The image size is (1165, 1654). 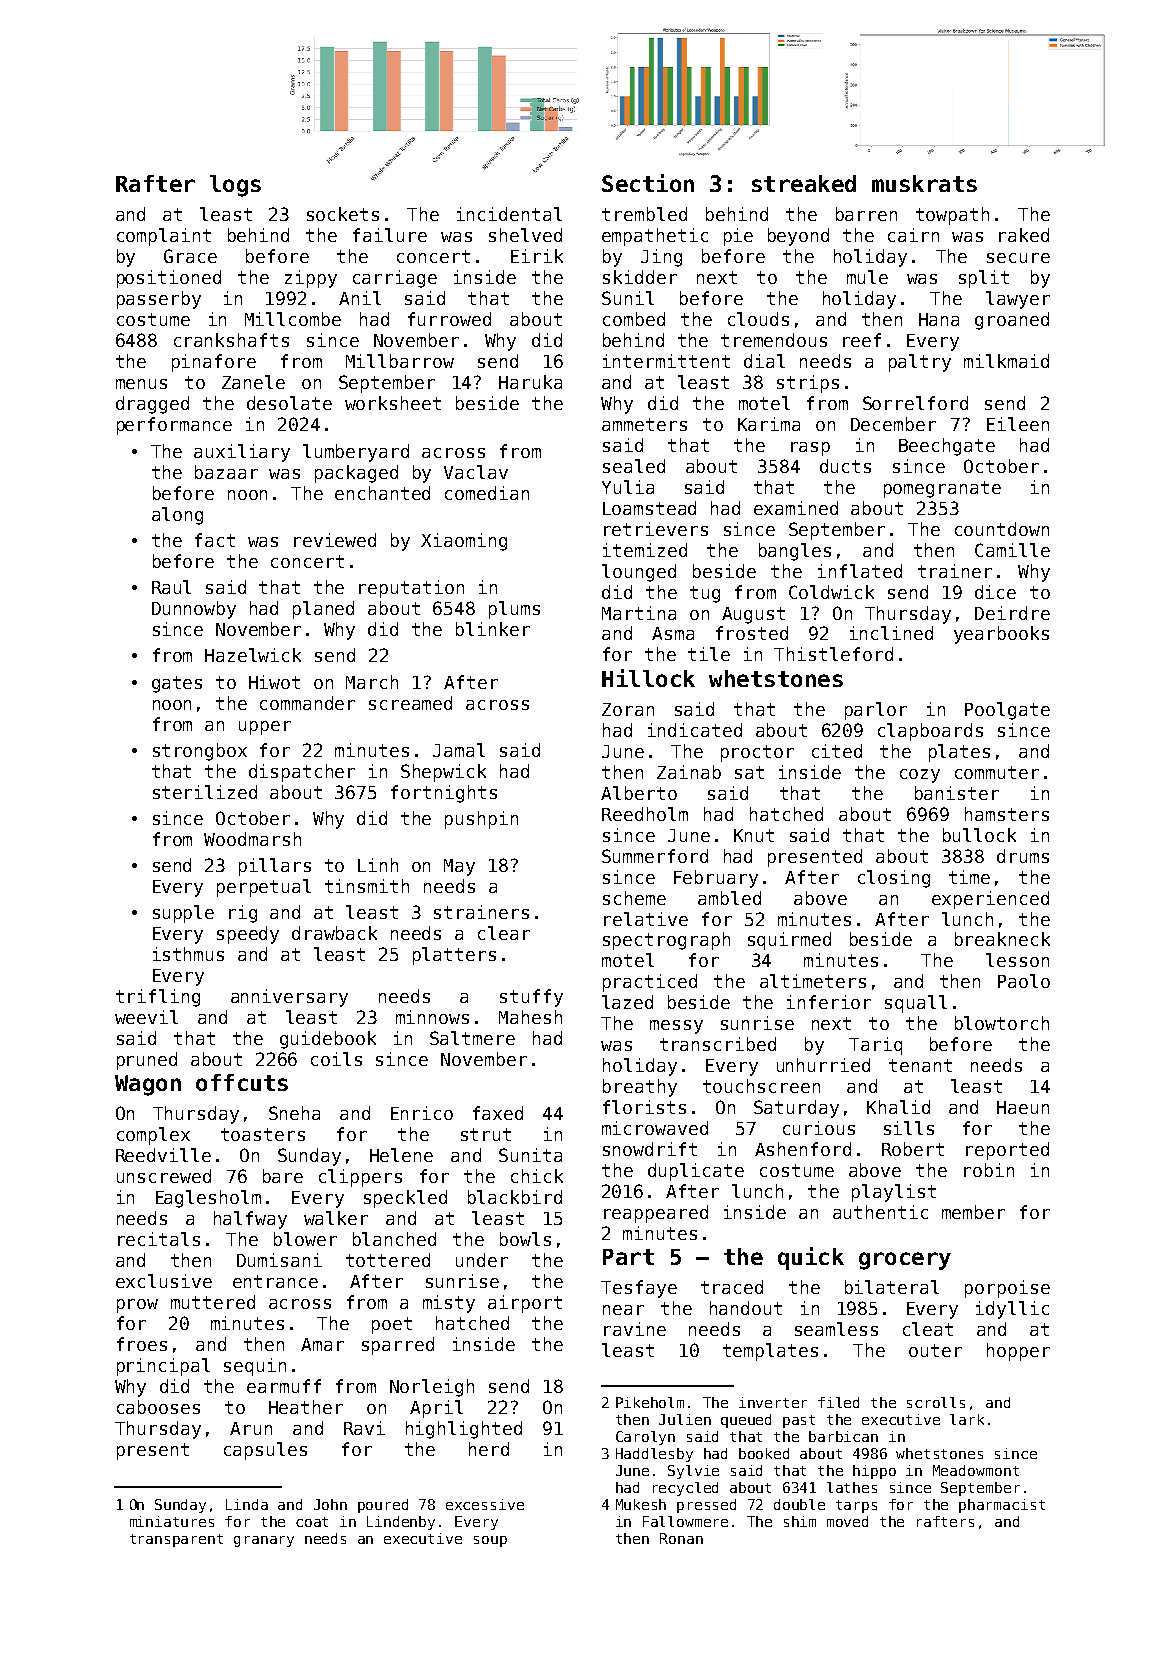 I want to click on Sneha, so click(x=294, y=1113).
